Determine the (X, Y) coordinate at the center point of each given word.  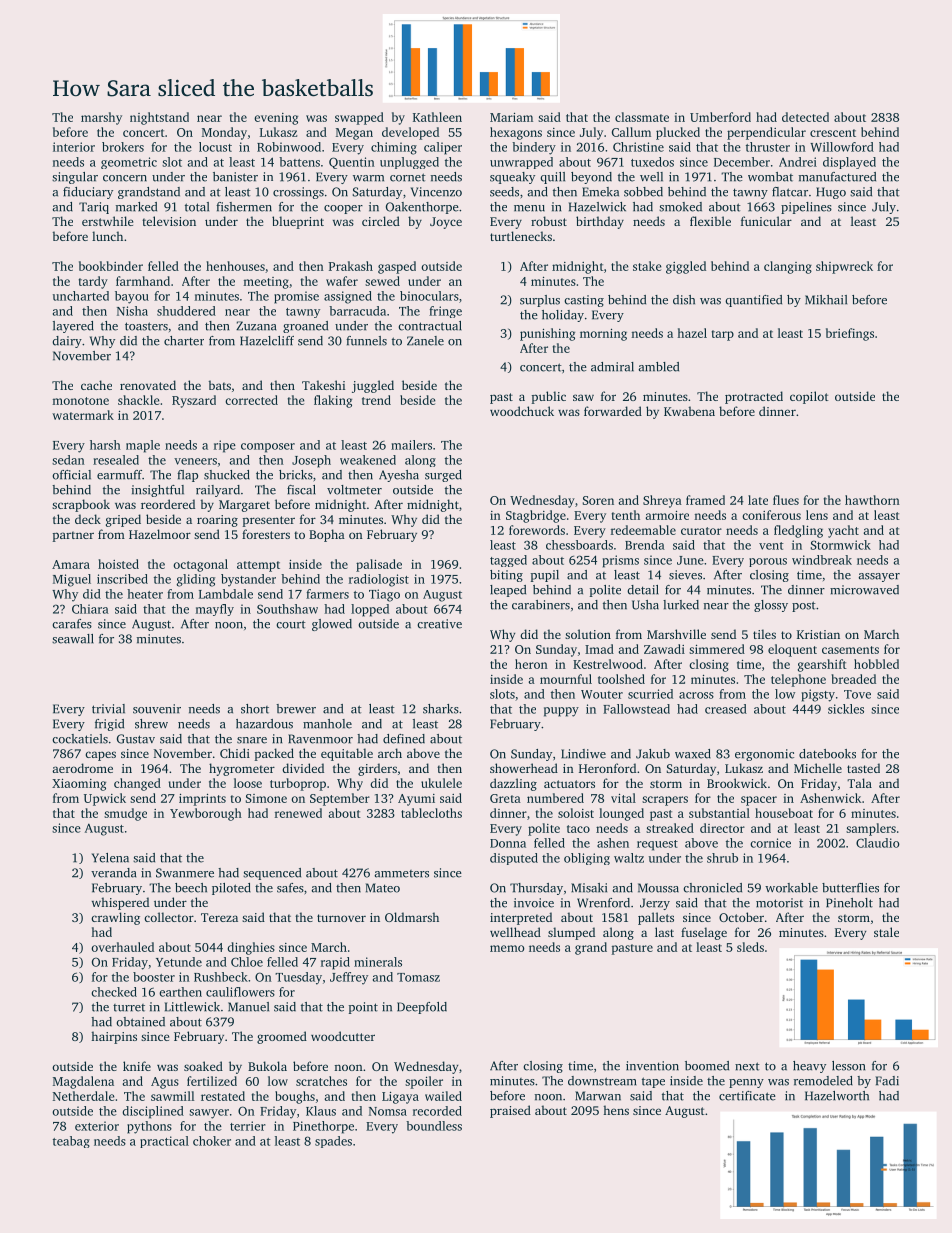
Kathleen (437, 117)
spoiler (424, 1082)
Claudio (878, 843)
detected (805, 117)
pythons (149, 1127)
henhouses (235, 266)
